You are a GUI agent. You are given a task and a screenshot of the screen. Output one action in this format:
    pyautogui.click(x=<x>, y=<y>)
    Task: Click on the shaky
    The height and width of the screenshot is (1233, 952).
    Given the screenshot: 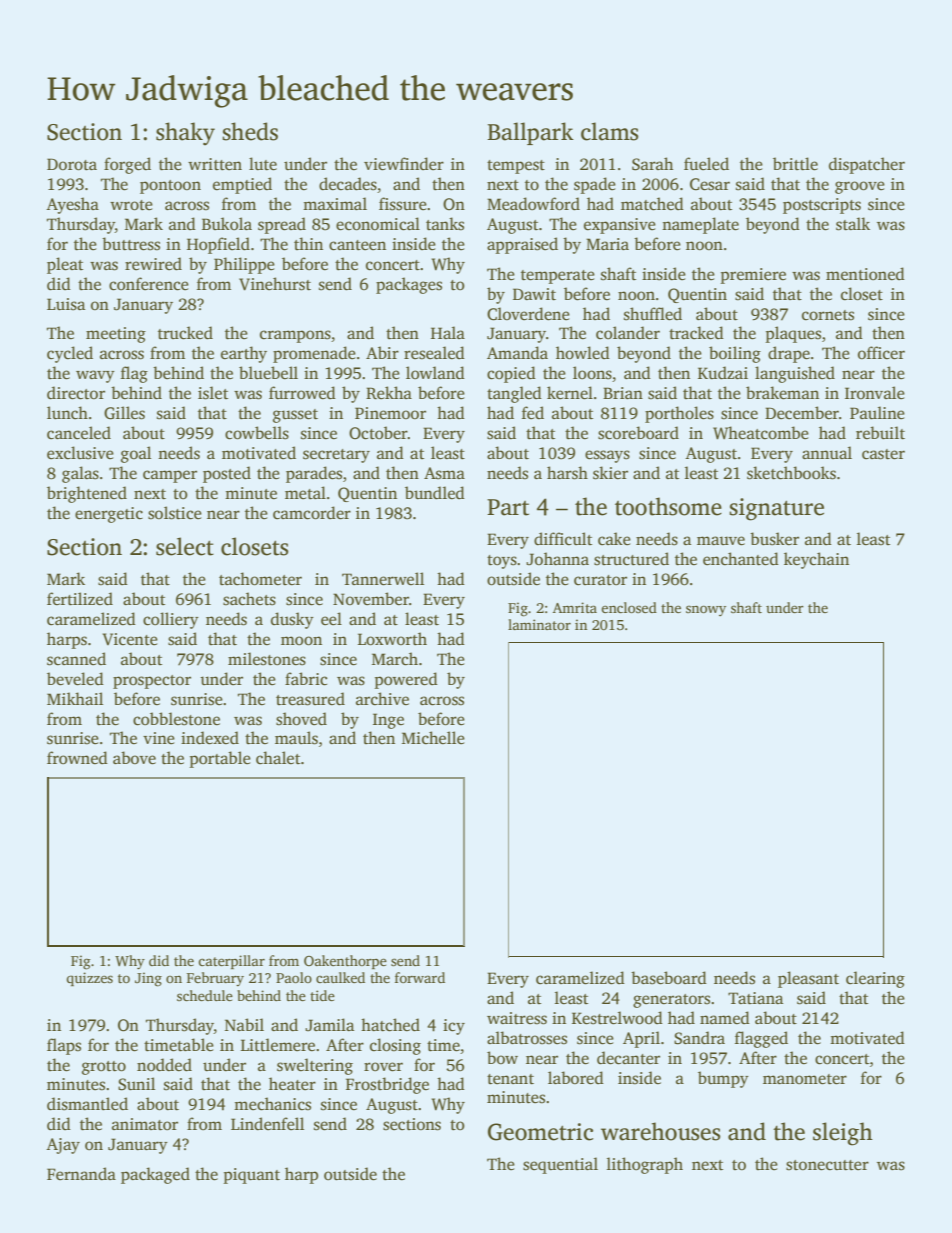 What is the action you would take?
    pyautogui.click(x=185, y=134)
